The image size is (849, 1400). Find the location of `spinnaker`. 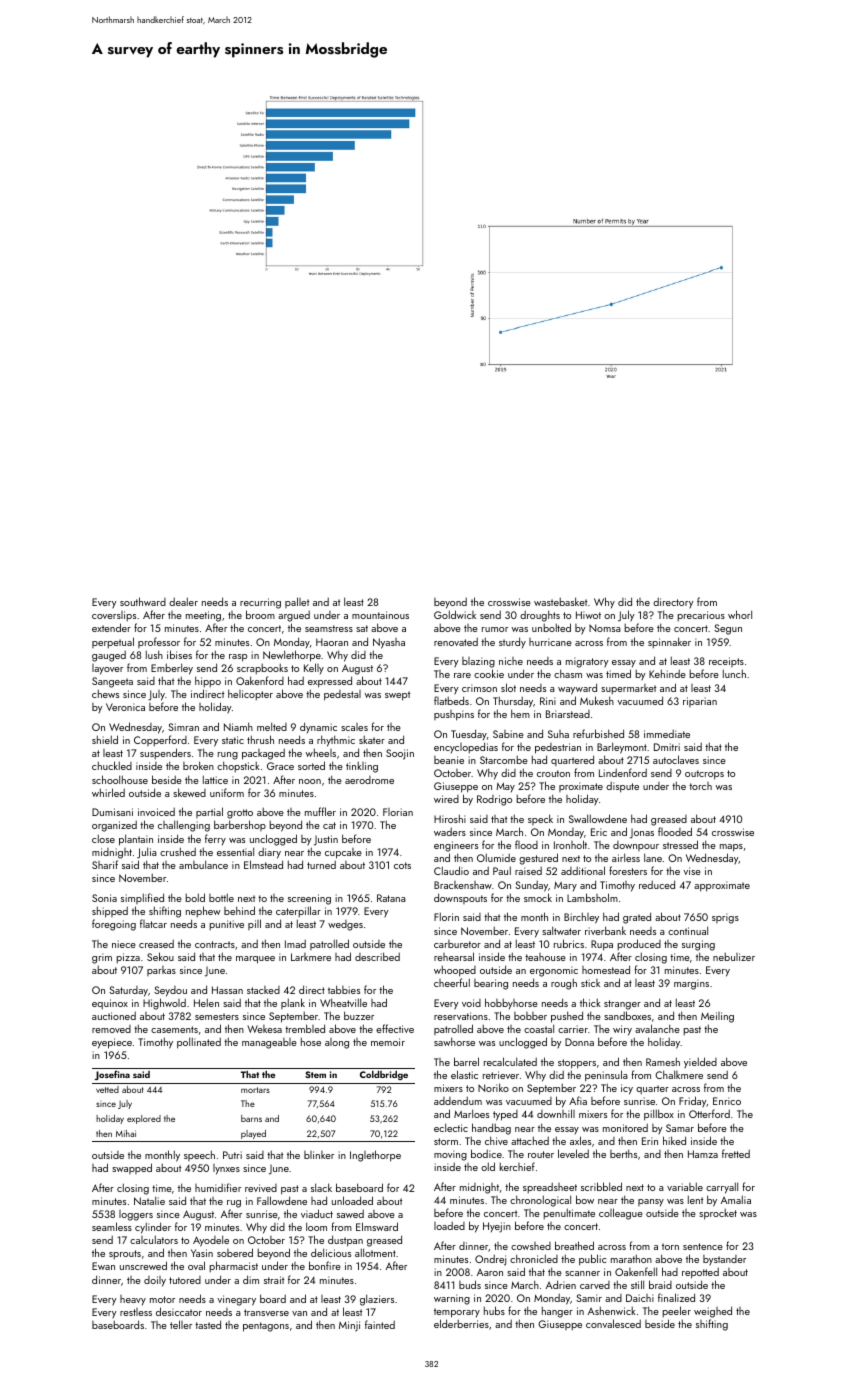

spinnaker is located at coordinates (669, 642).
